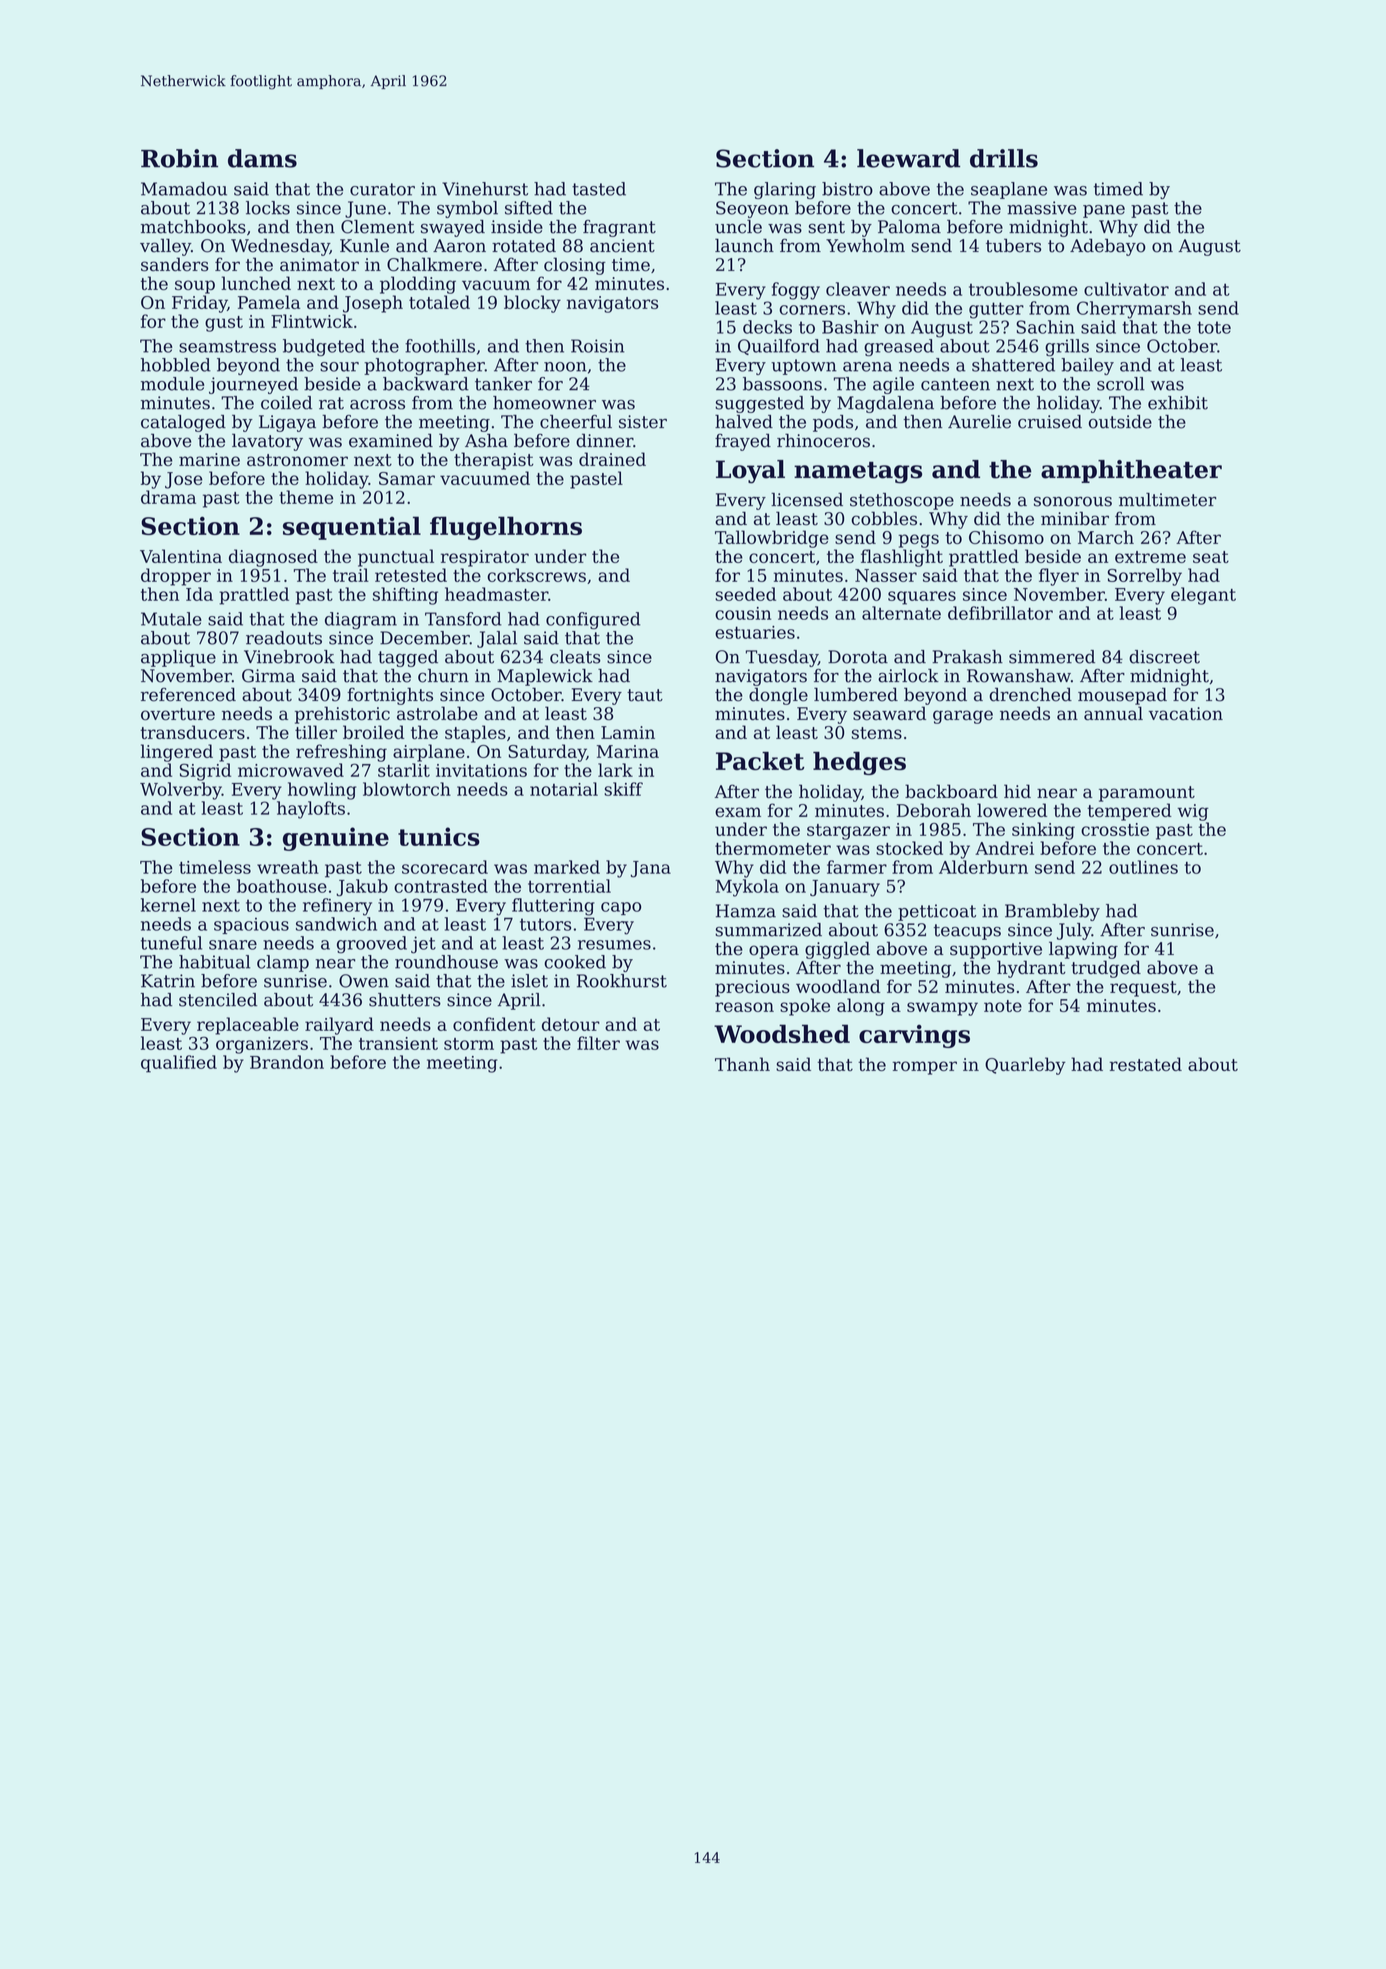 The width and height of the screenshot is (1386, 1969). What do you see at coordinates (168, 905) in the screenshot?
I see `kernel` at bounding box center [168, 905].
